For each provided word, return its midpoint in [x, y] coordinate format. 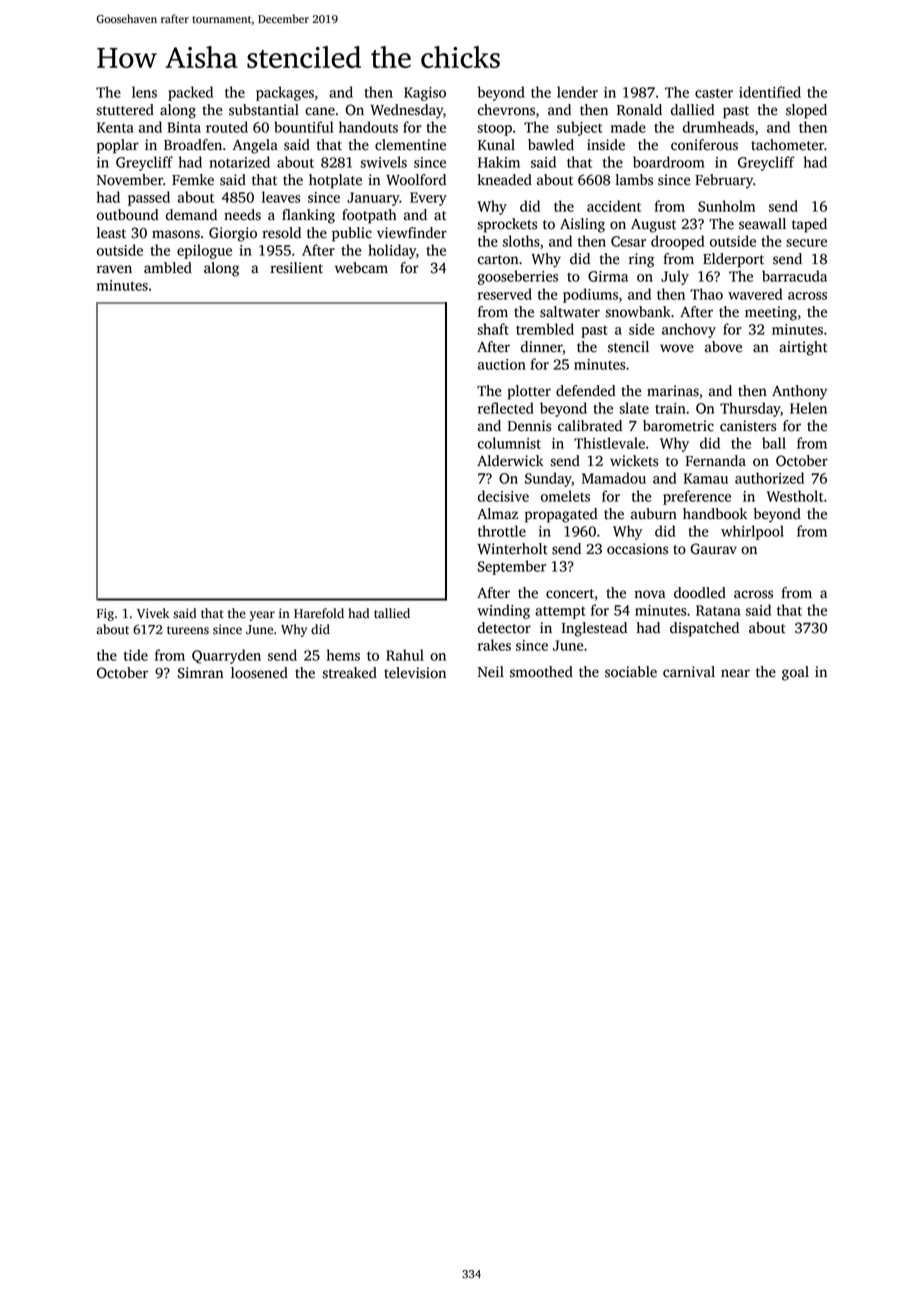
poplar [118, 146]
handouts [368, 127]
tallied [392, 613]
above [723, 347]
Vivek [153, 613]
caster [714, 93]
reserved [505, 294]
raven [114, 269]
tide [136, 655]
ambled [168, 268]
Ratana [718, 610]
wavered [755, 294]
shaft [493, 329]
